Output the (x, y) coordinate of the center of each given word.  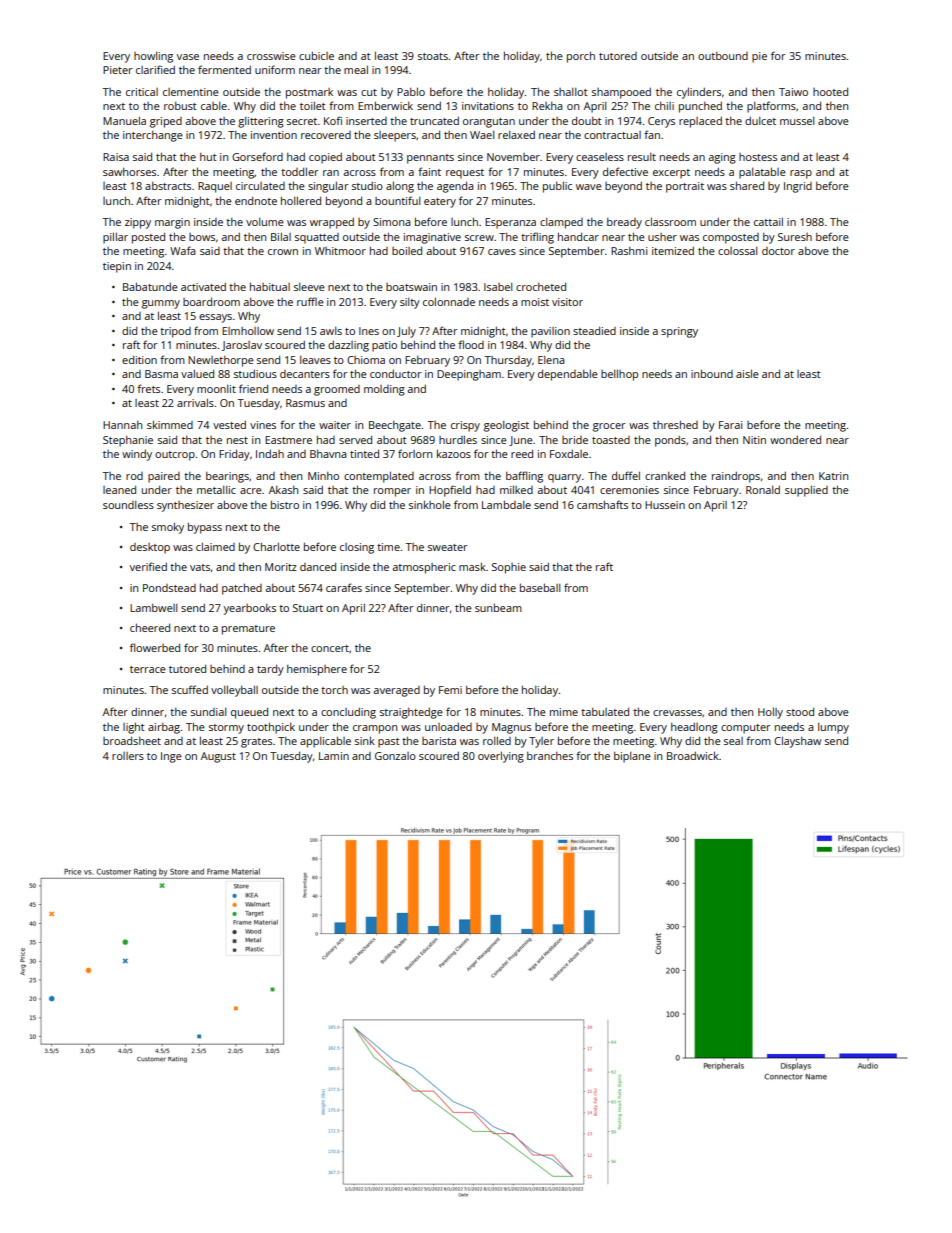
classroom (670, 221)
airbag (164, 728)
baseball (540, 587)
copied (325, 158)
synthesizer (185, 506)
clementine (191, 92)
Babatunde (150, 286)
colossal (737, 251)
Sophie (509, 568)
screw (479, 238)
